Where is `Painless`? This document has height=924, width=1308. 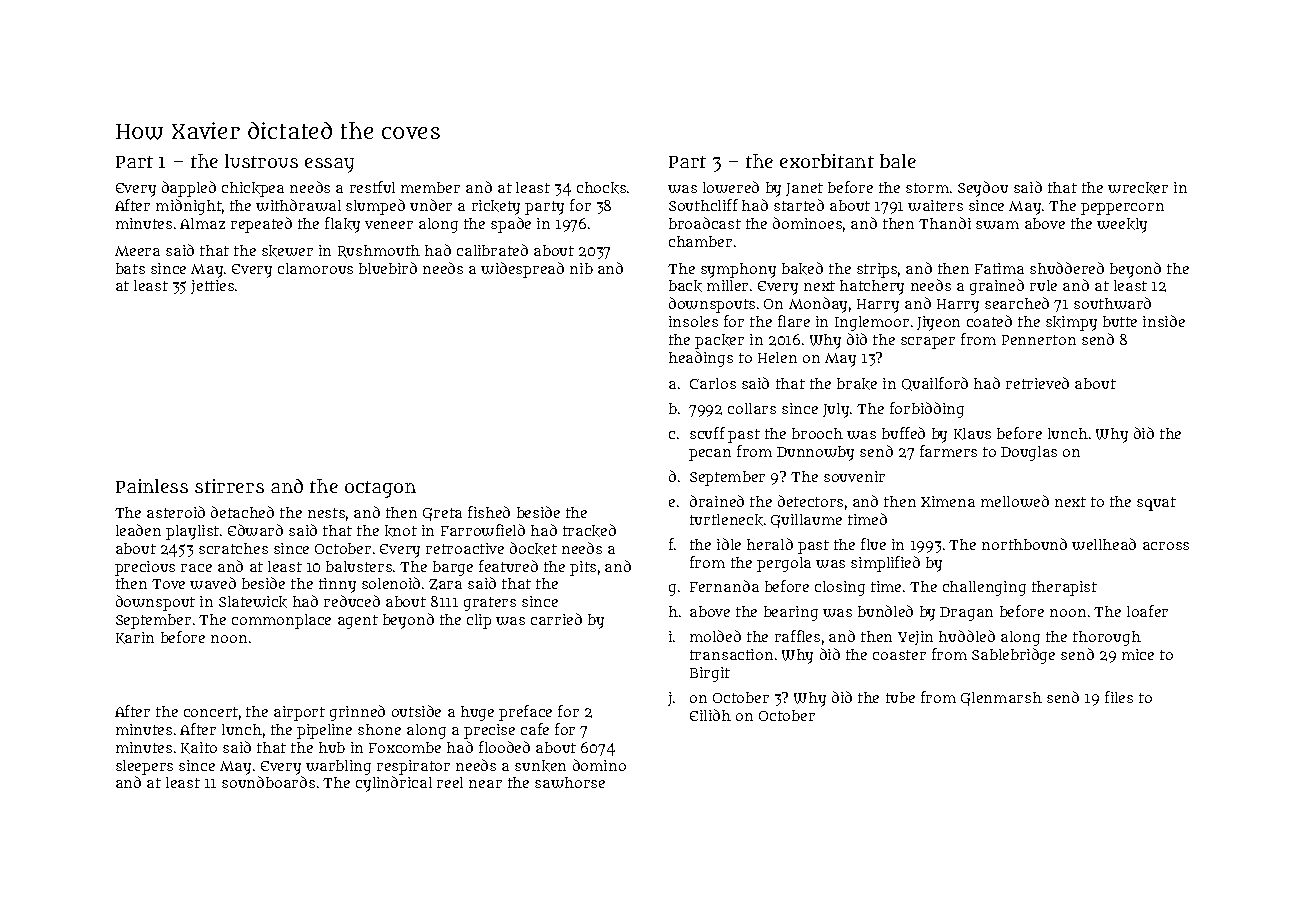
Painless is located at coordinates (152, 486).
